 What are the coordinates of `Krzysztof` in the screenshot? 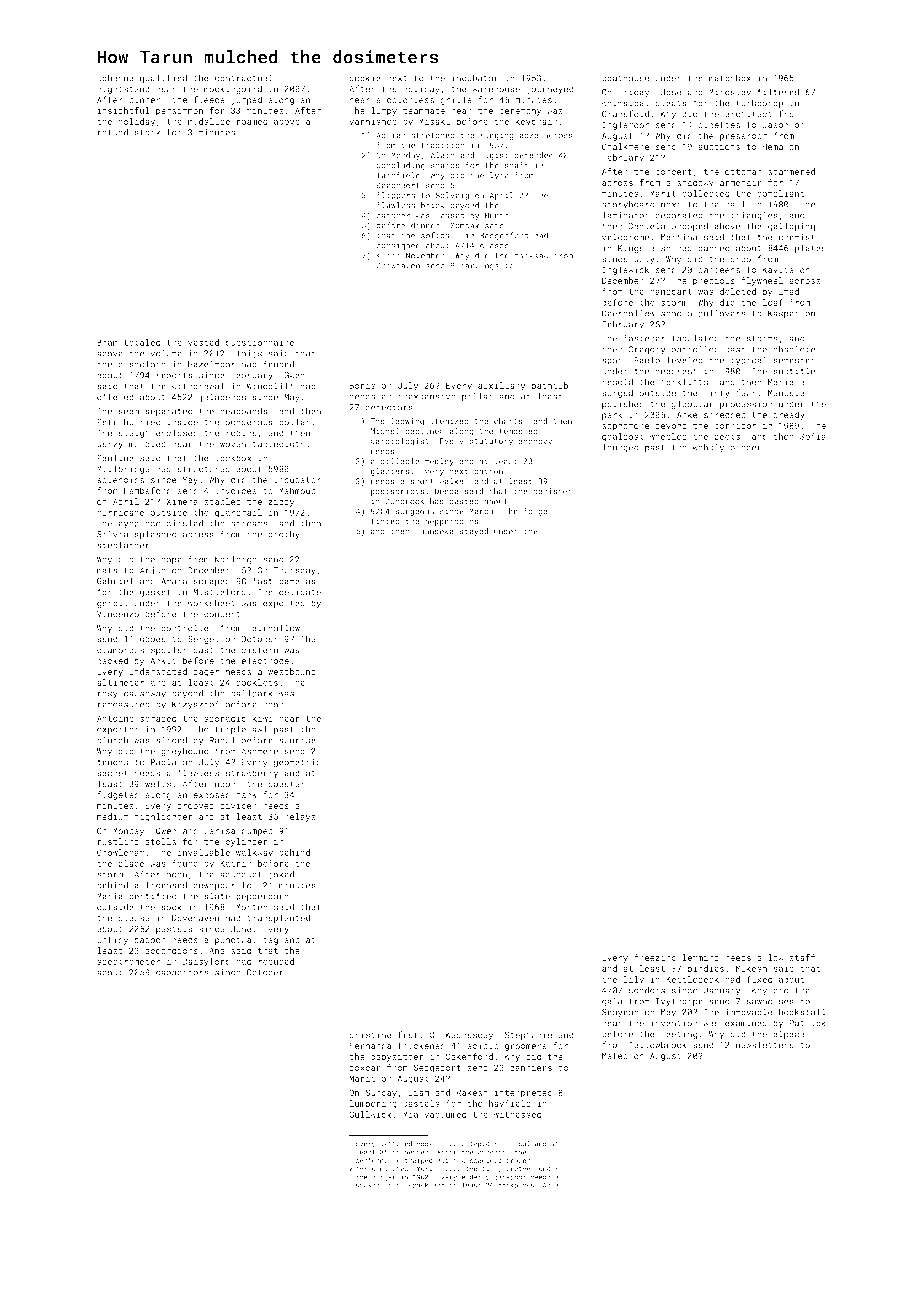 It's located at (196, 705).
